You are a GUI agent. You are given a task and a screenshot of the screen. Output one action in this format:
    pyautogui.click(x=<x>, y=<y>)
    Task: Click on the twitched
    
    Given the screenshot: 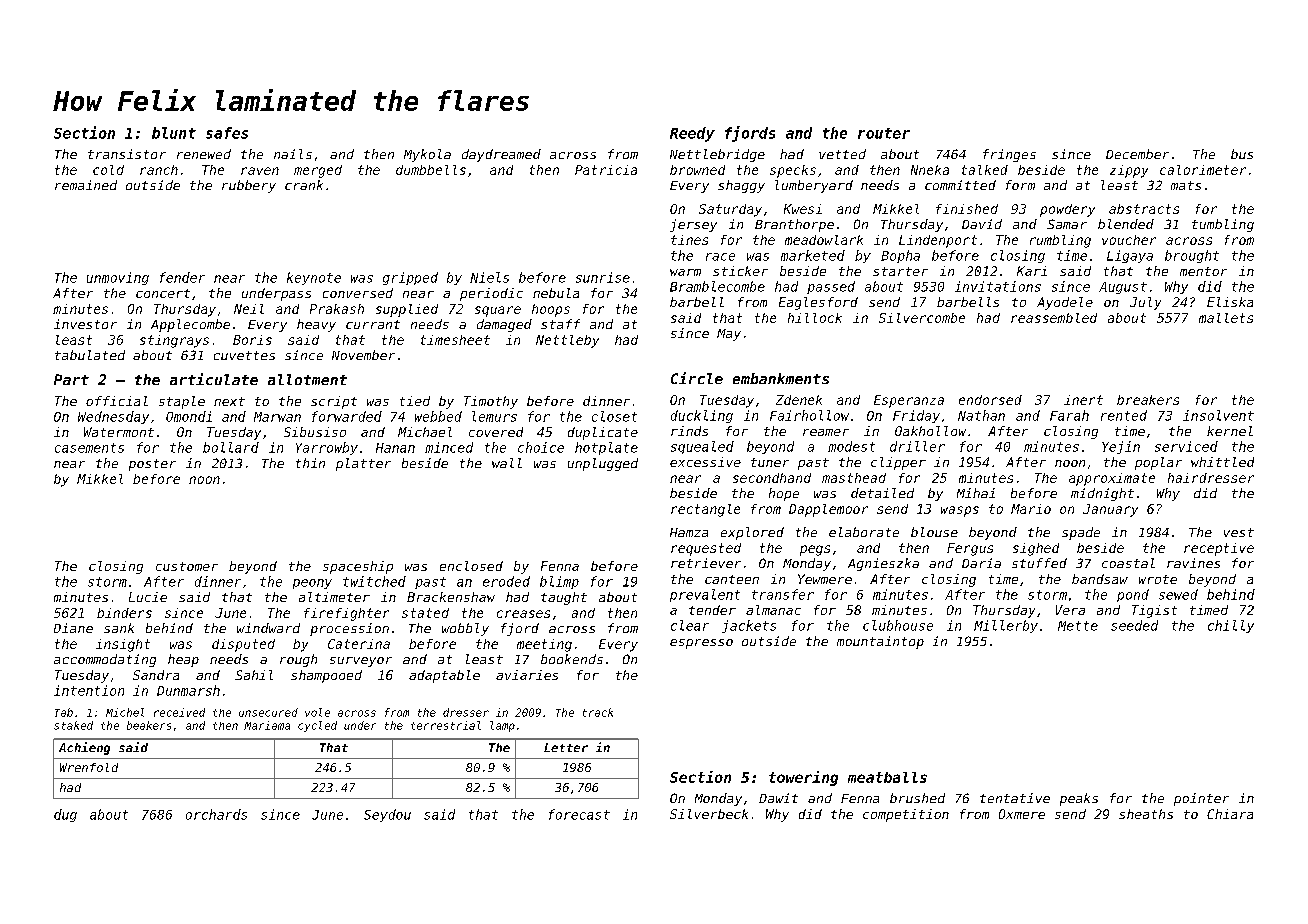 What is the action you would take?
    pyautogui.click(x=374, y=581)
